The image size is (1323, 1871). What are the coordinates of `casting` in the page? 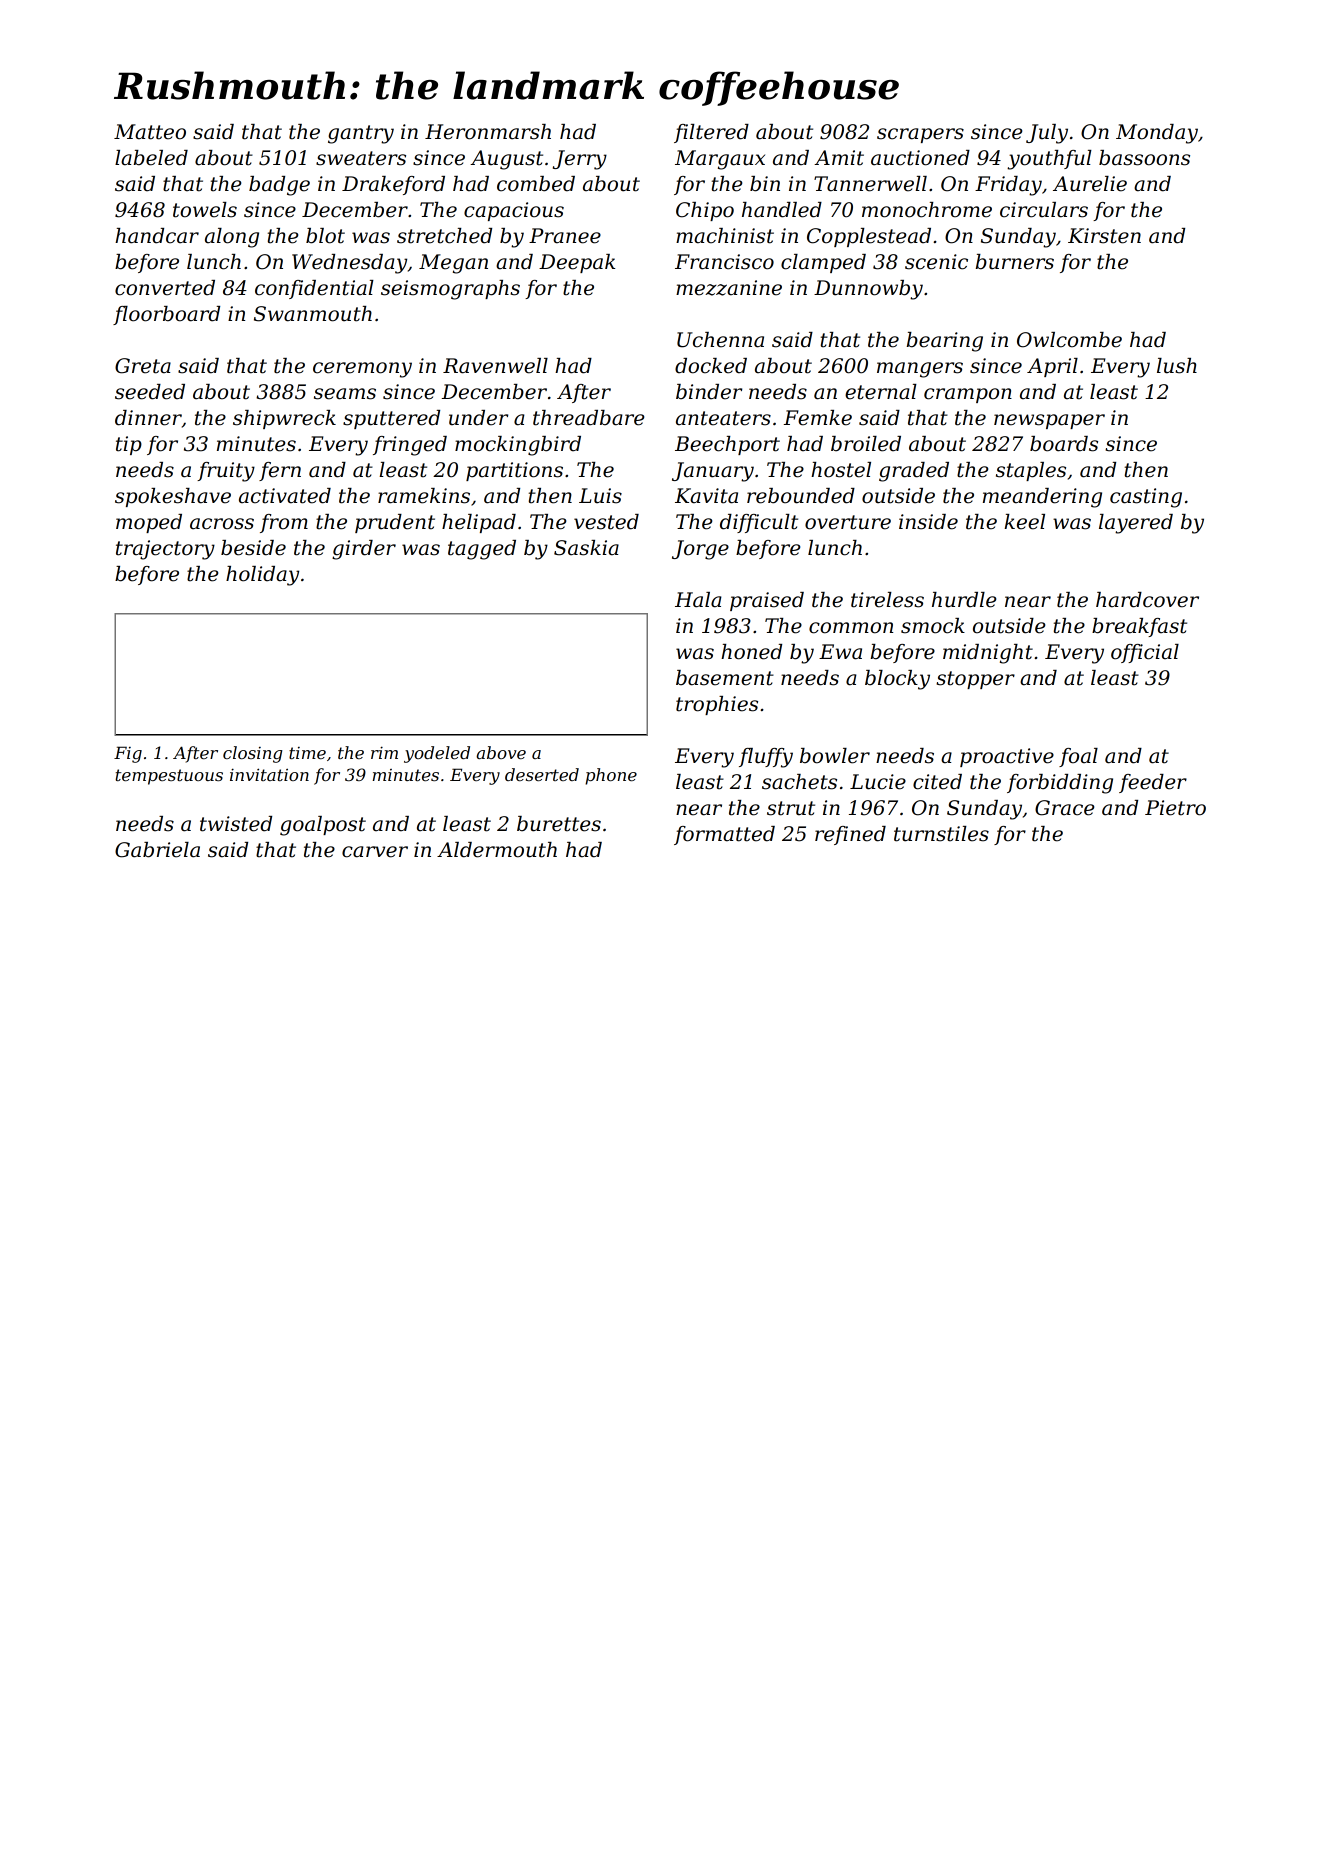 It's located at (1146, 498).
